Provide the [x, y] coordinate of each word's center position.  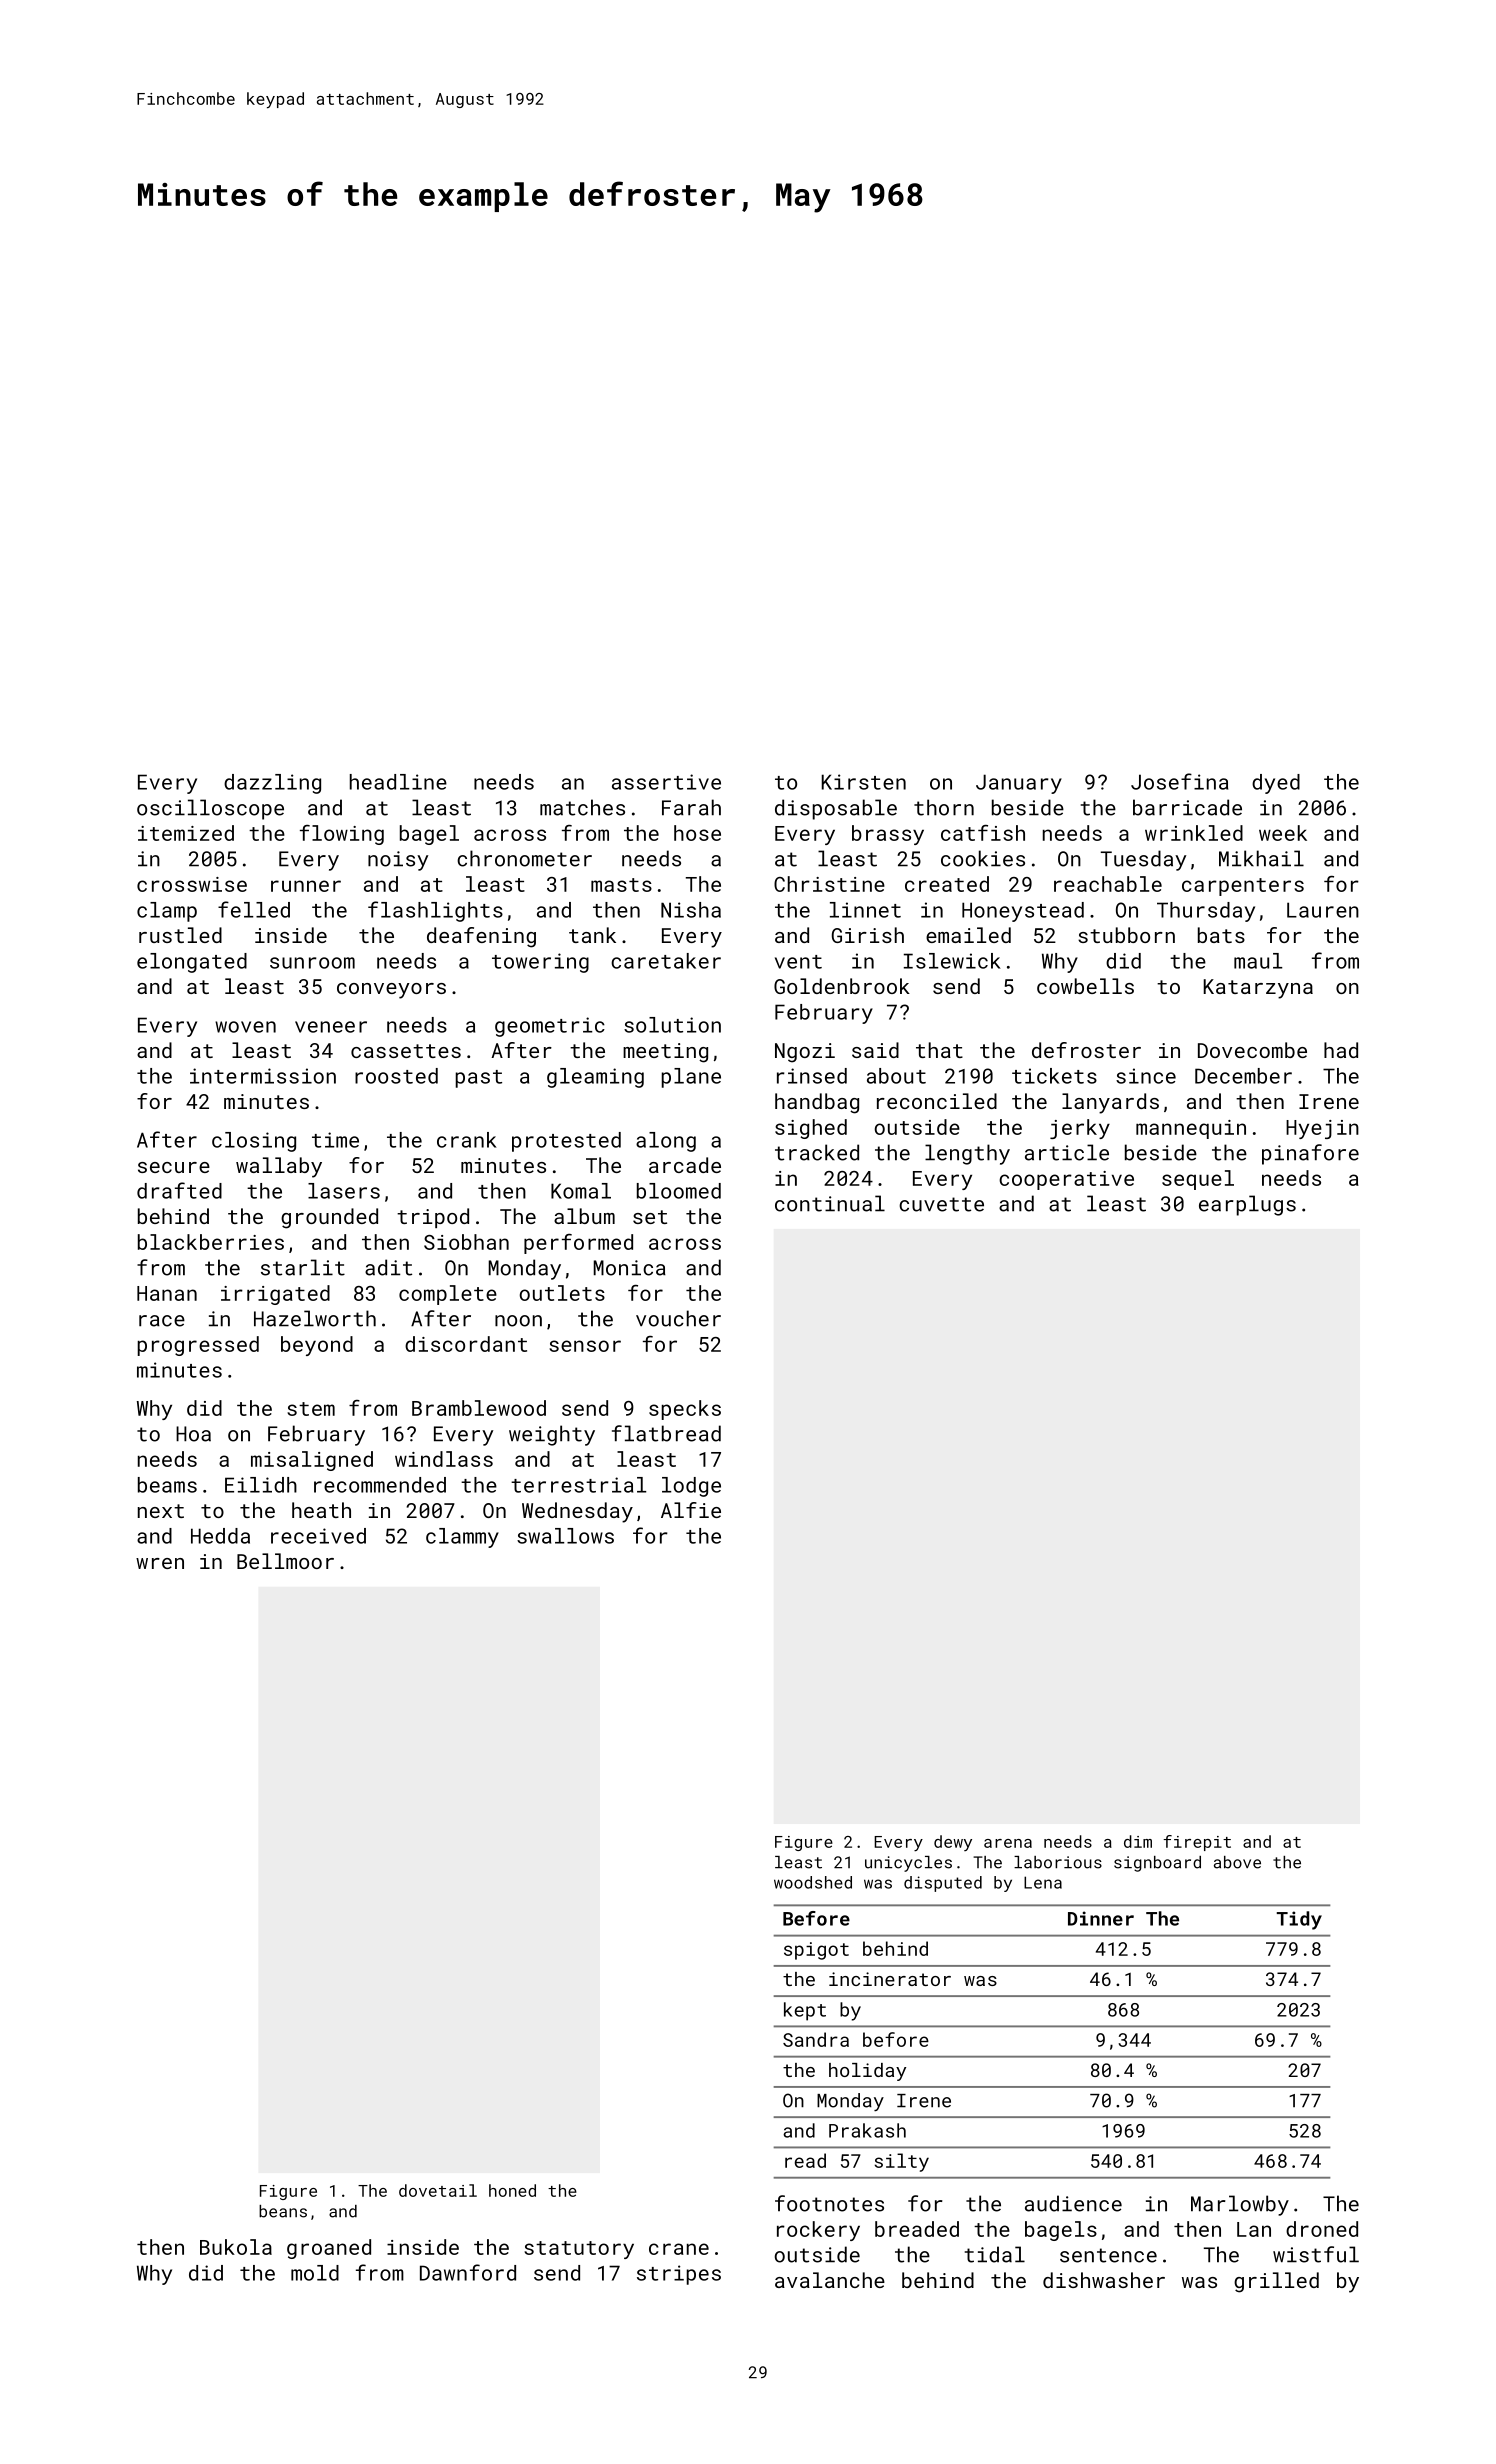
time [335, 1140]
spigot [816, 1951]
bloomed [679, 1191]
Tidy [1299, 1920]
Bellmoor [285, 1561]
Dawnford [468, 2272]
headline [398, 782]
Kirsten [864, 782]
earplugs [1247, 1205]
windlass [444, 1459]
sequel [1198, 1180]
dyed [1276, 784]
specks [685, 1410]
